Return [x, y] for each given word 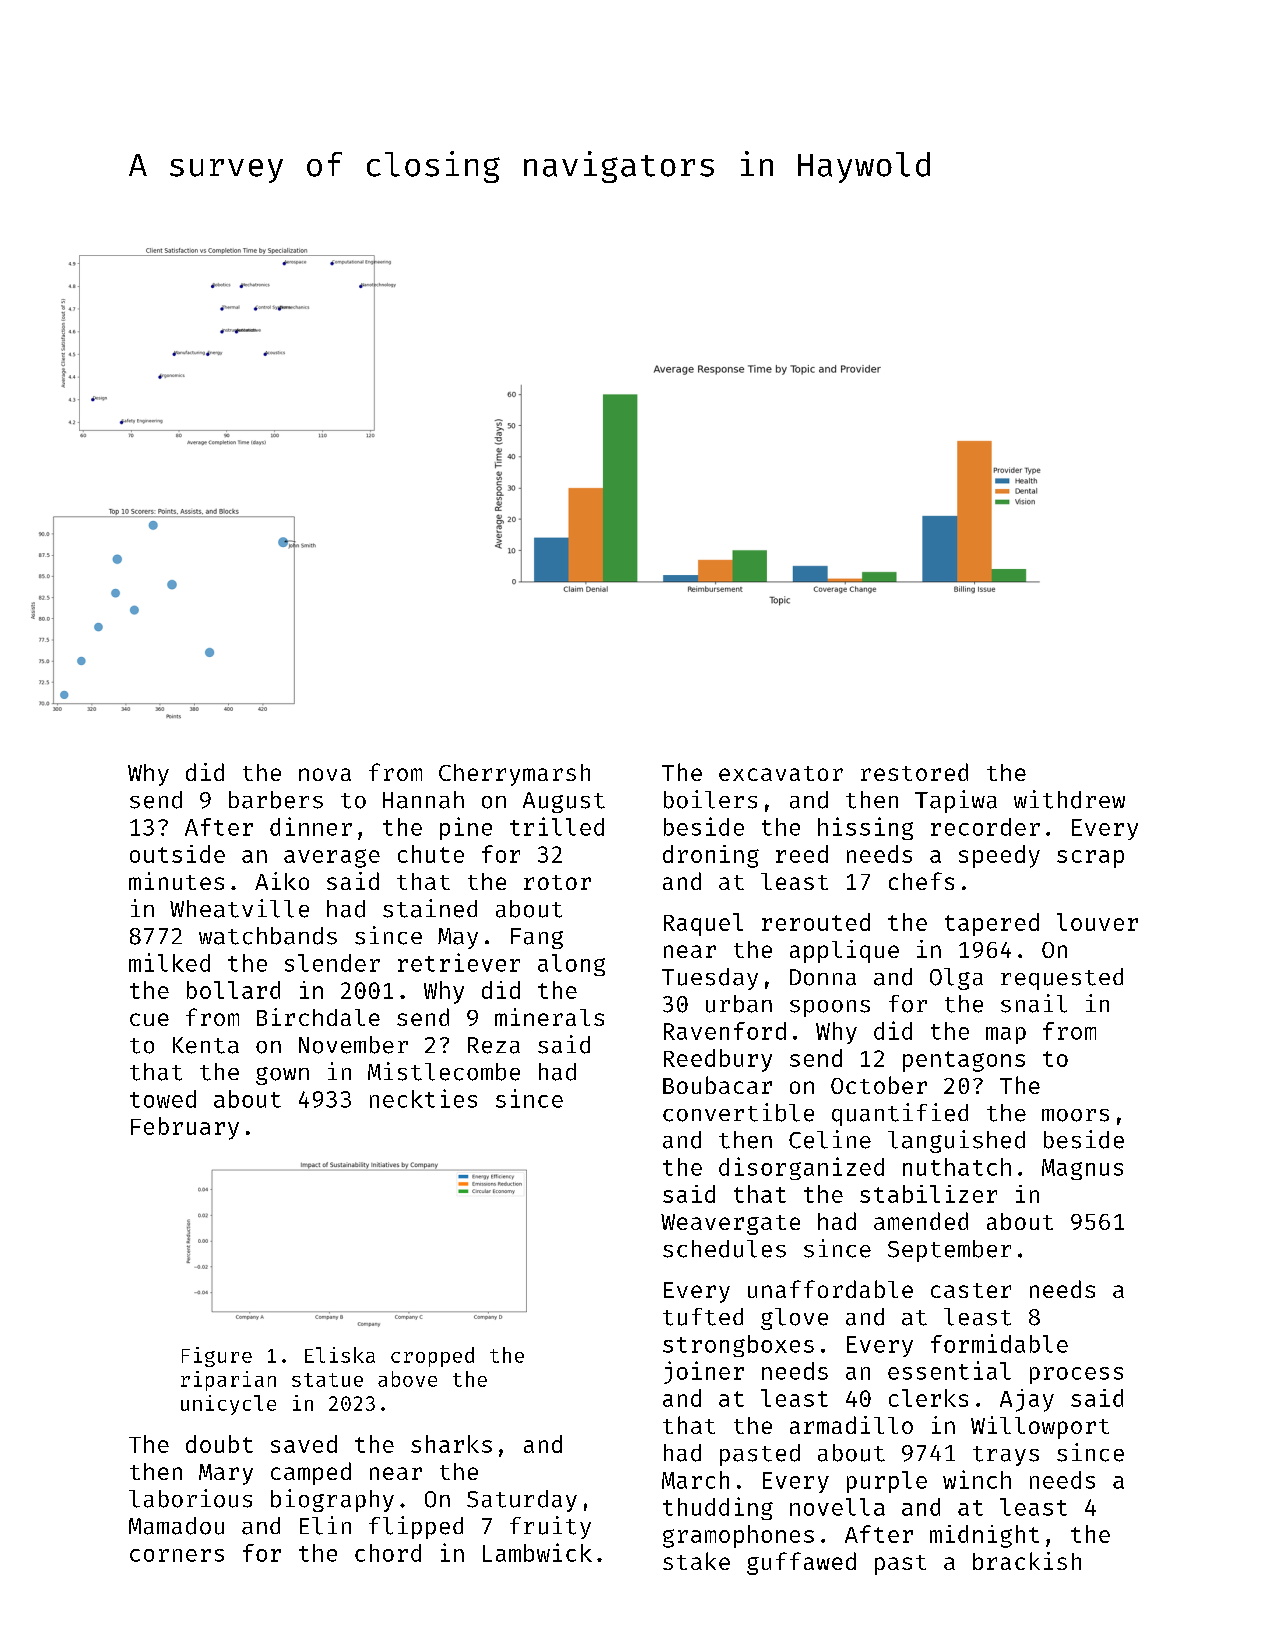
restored [914, 772]
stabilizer [928, 1194]
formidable [999, 1343]
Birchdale [318, 1017]
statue [327, 1380]
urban [739, 1004]
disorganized [801, 1168]
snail [1034, 1003]
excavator [781, 773]
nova [325, 774]
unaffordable [830, 1289]
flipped [416, 1527]
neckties [423, 1098]
